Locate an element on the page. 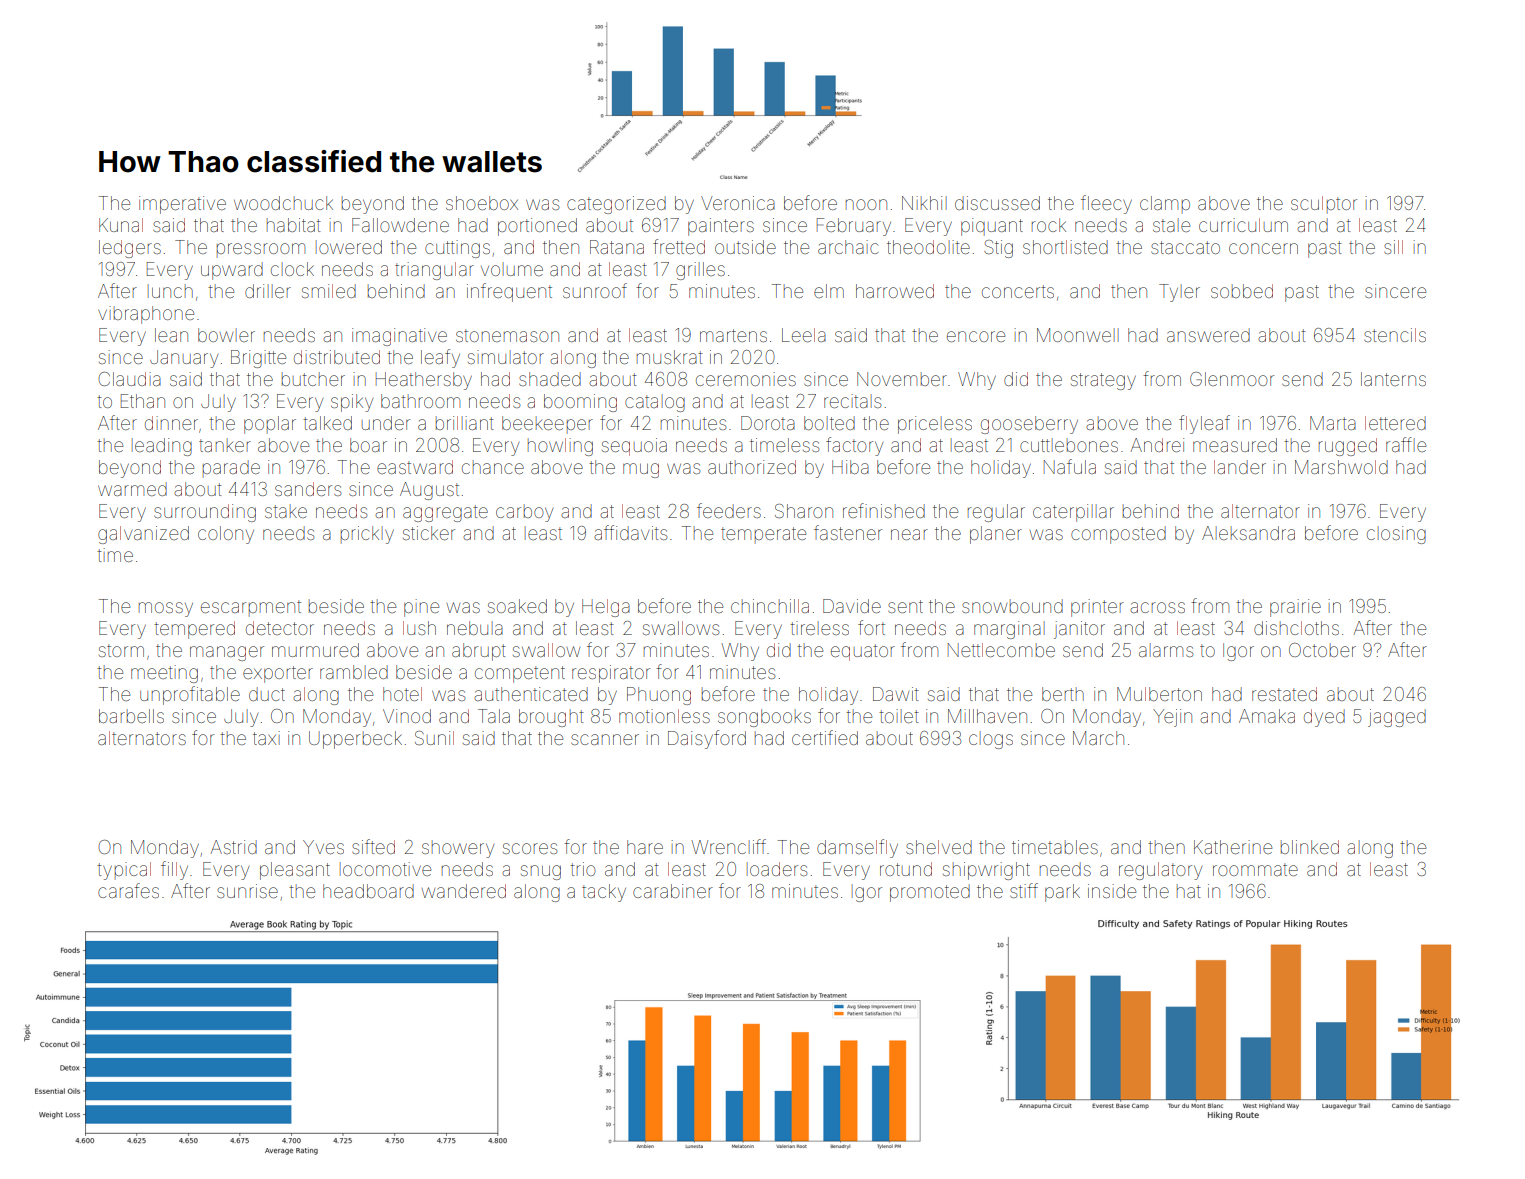  sculptor is located at coordinates (1324, 205).
